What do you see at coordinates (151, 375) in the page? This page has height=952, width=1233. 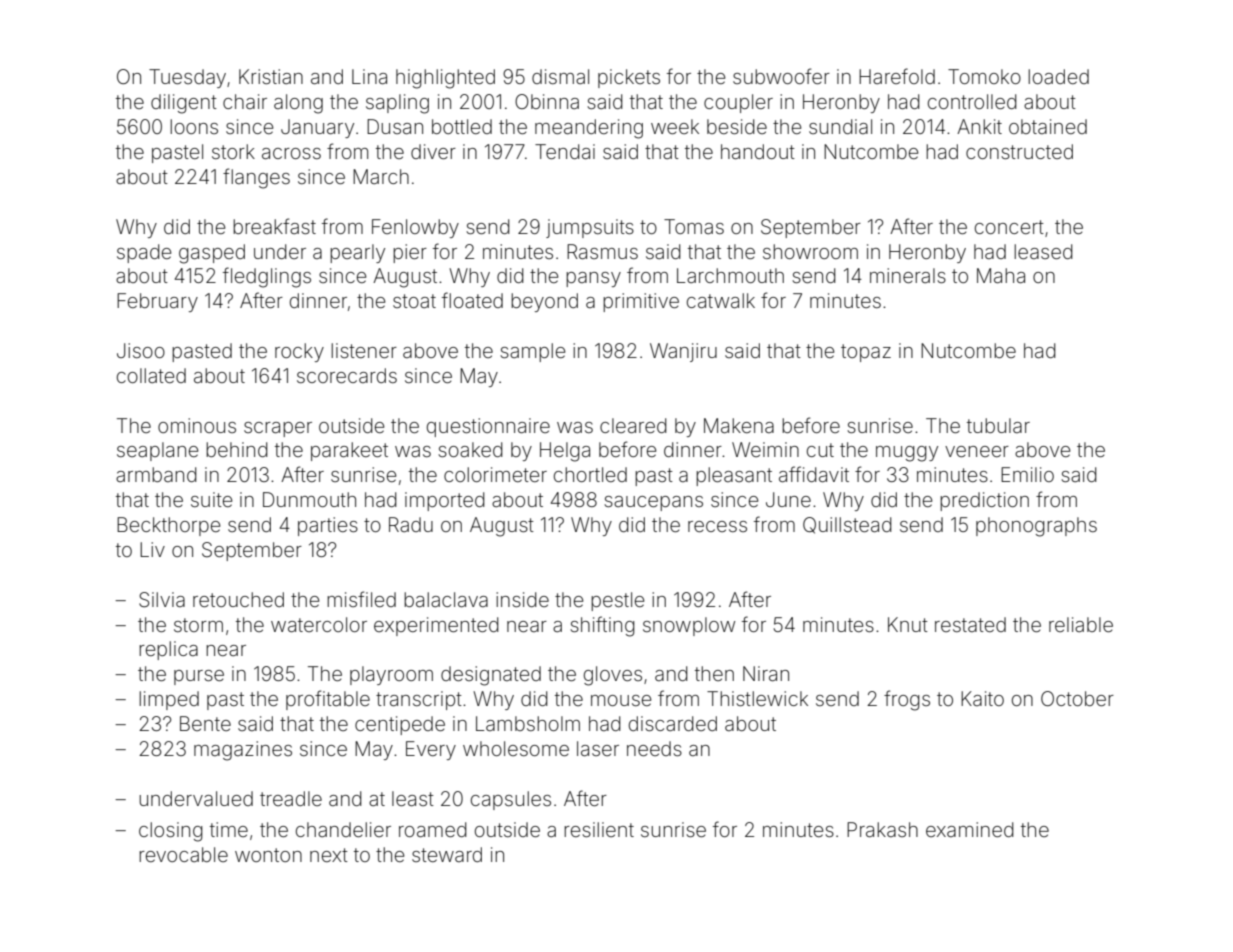 I see `collated` at bounding box center [151, 375].
